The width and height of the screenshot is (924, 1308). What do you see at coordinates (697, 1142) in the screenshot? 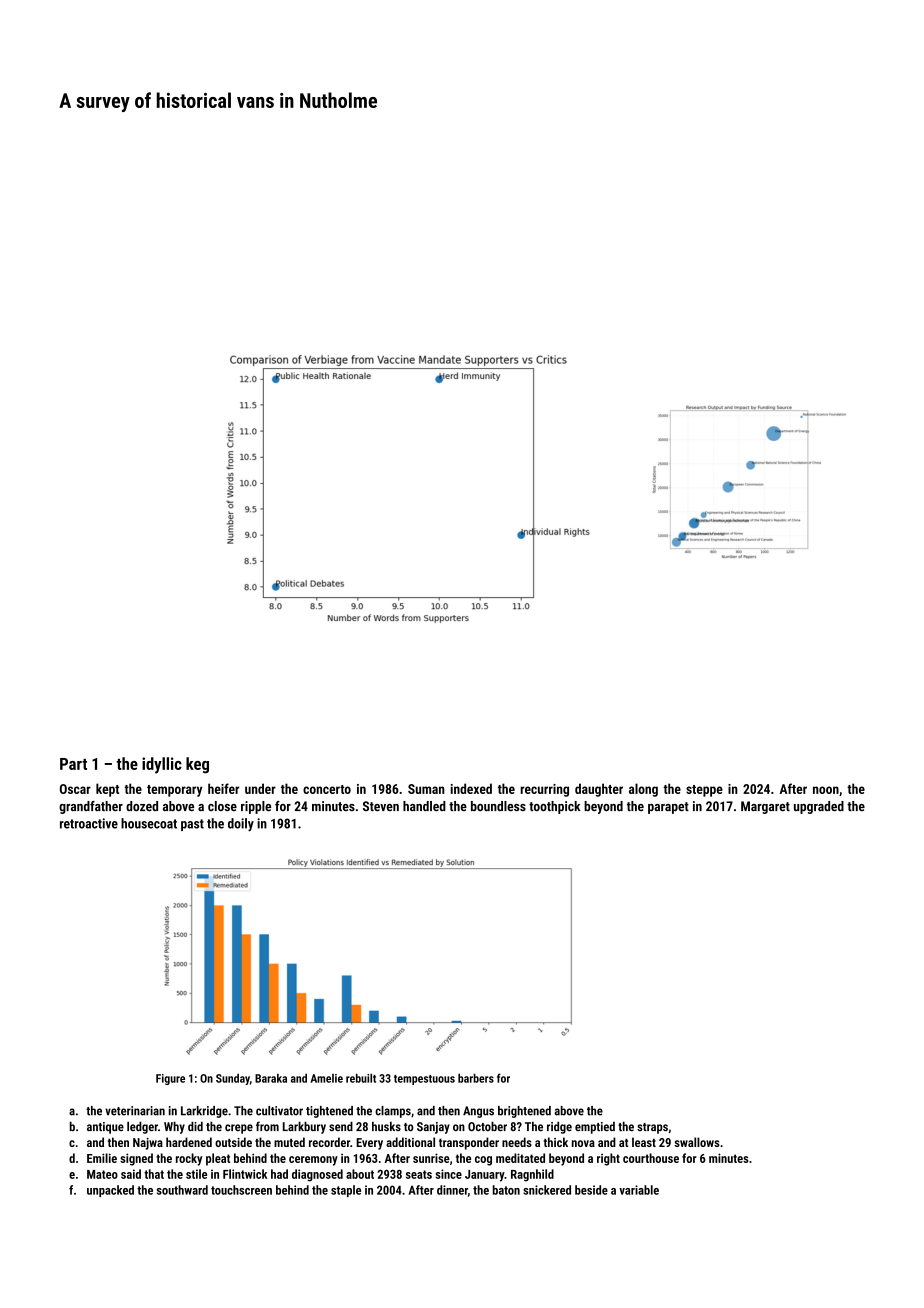
I see `swallows` at bounding box center [697, 1142].
